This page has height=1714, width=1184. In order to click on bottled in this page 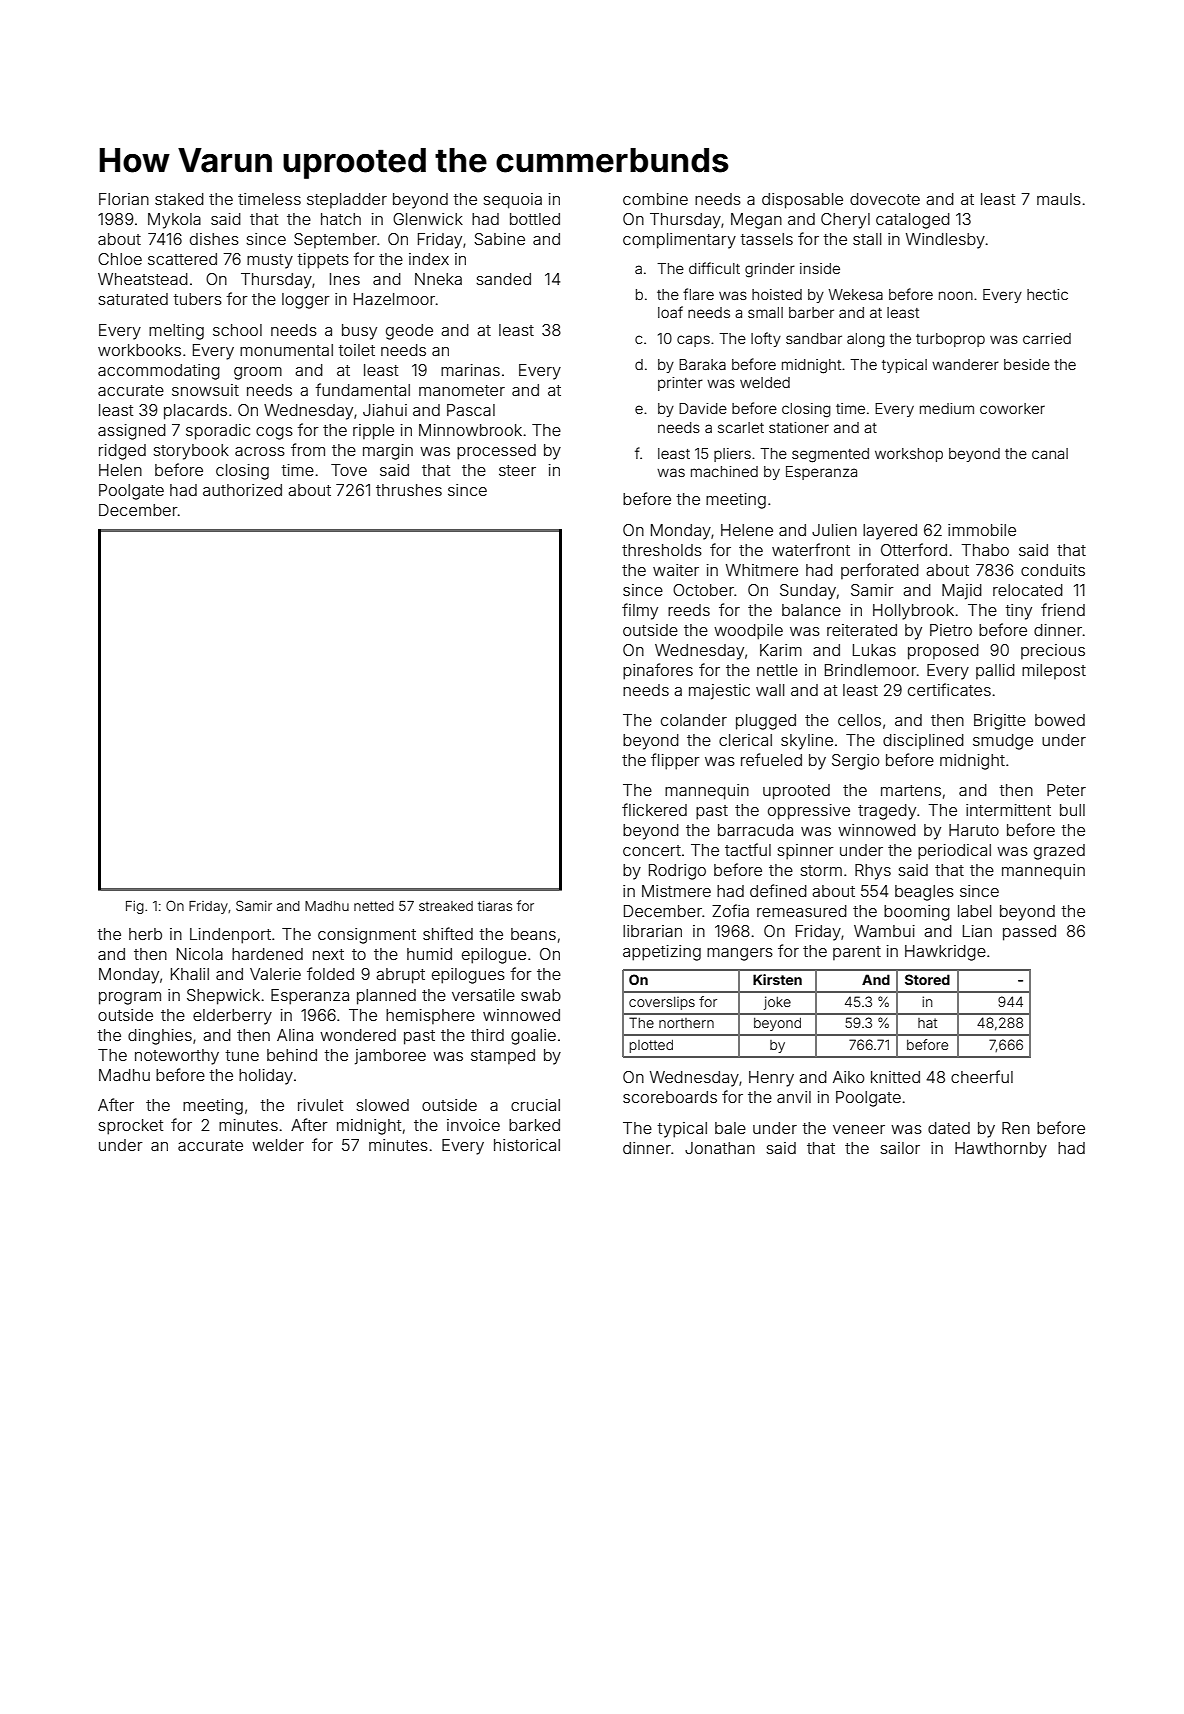, I will do `click(535, 219)`.
